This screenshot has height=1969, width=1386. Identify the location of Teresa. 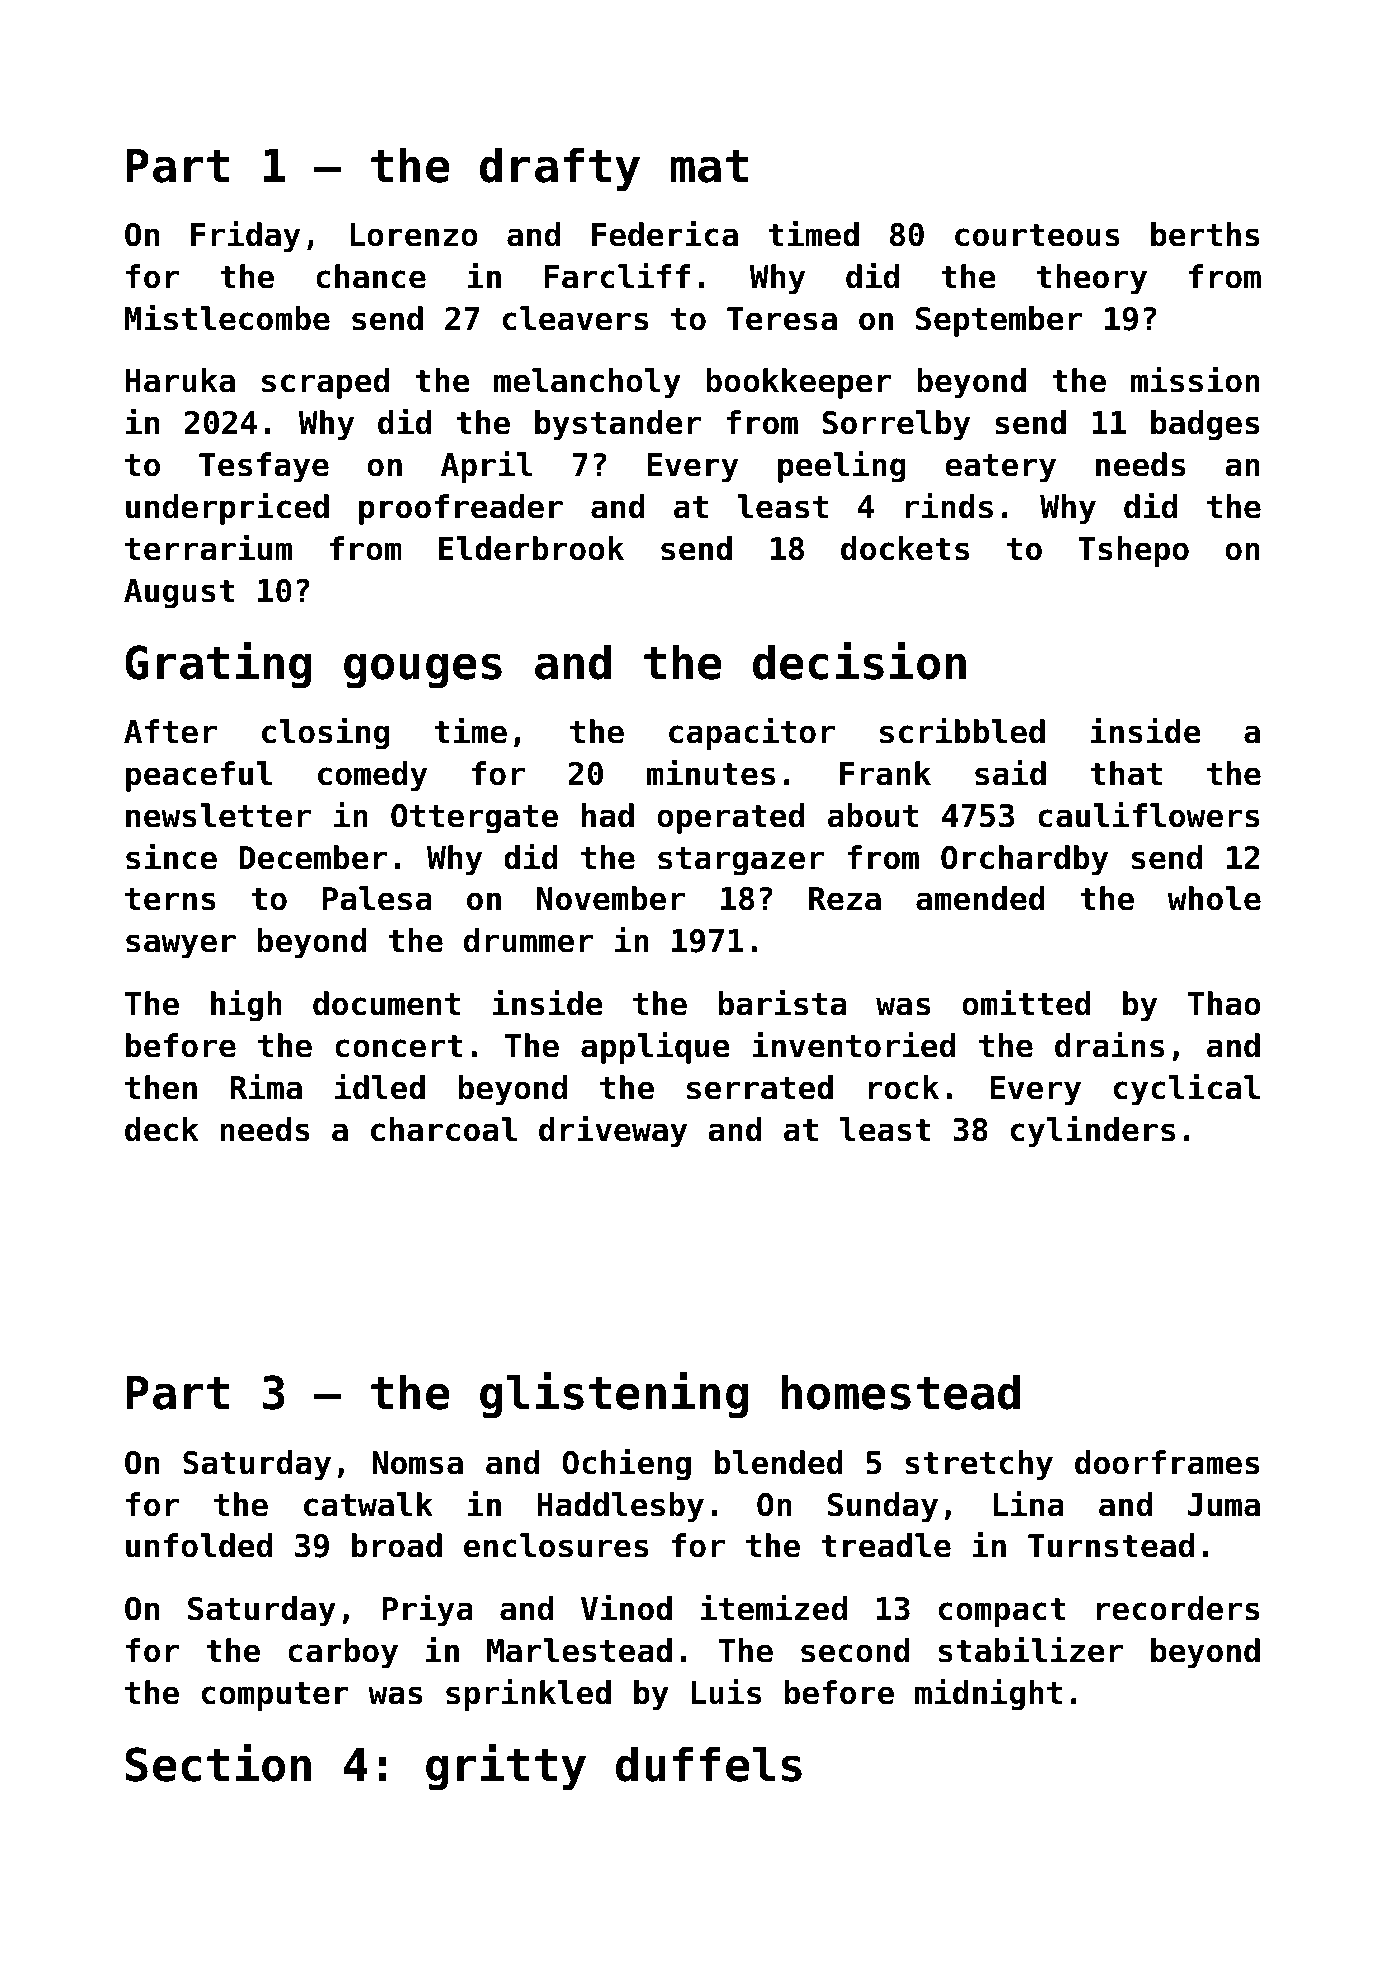
(782, 319).
